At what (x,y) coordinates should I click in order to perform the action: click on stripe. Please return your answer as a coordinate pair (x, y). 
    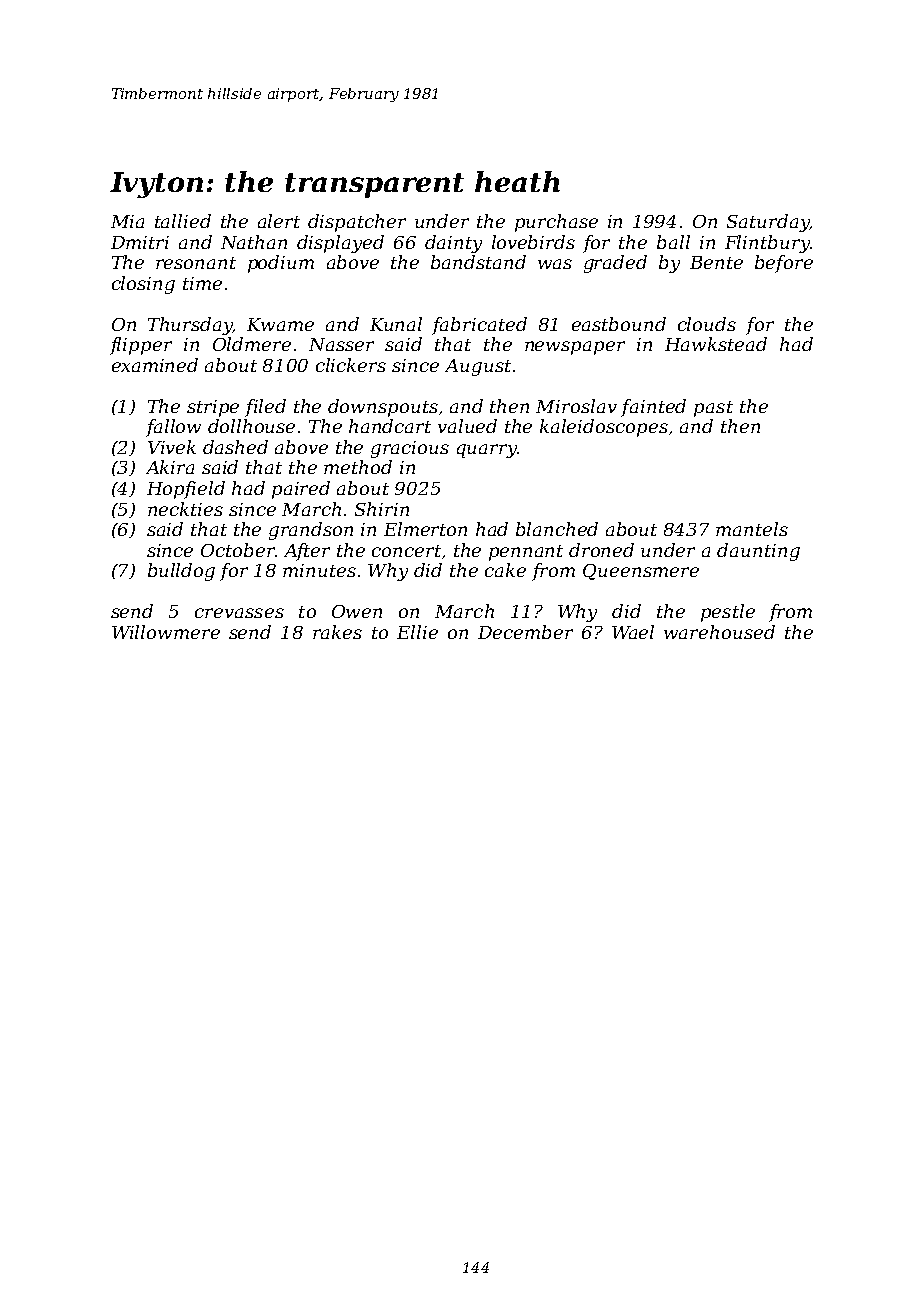
    Looking at the image, I should click on (213, 408).
